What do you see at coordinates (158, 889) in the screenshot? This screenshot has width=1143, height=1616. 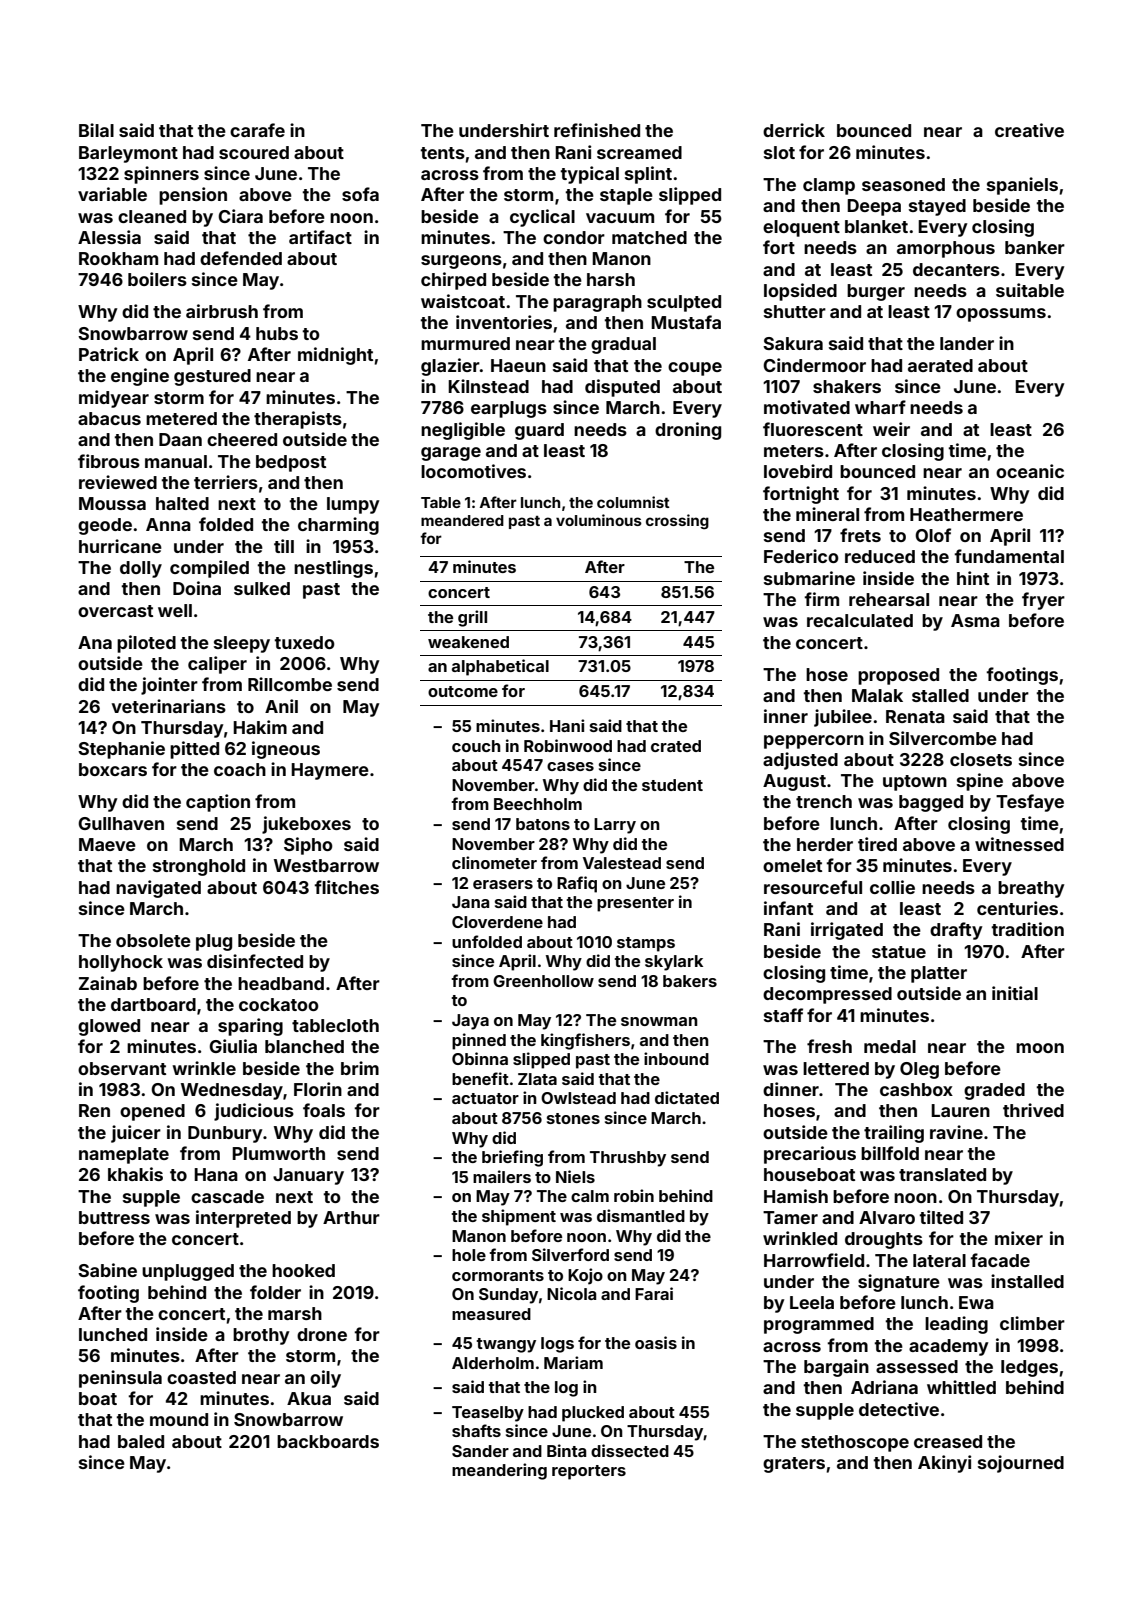 I see `navigated` at bounding box center [158, 889].
